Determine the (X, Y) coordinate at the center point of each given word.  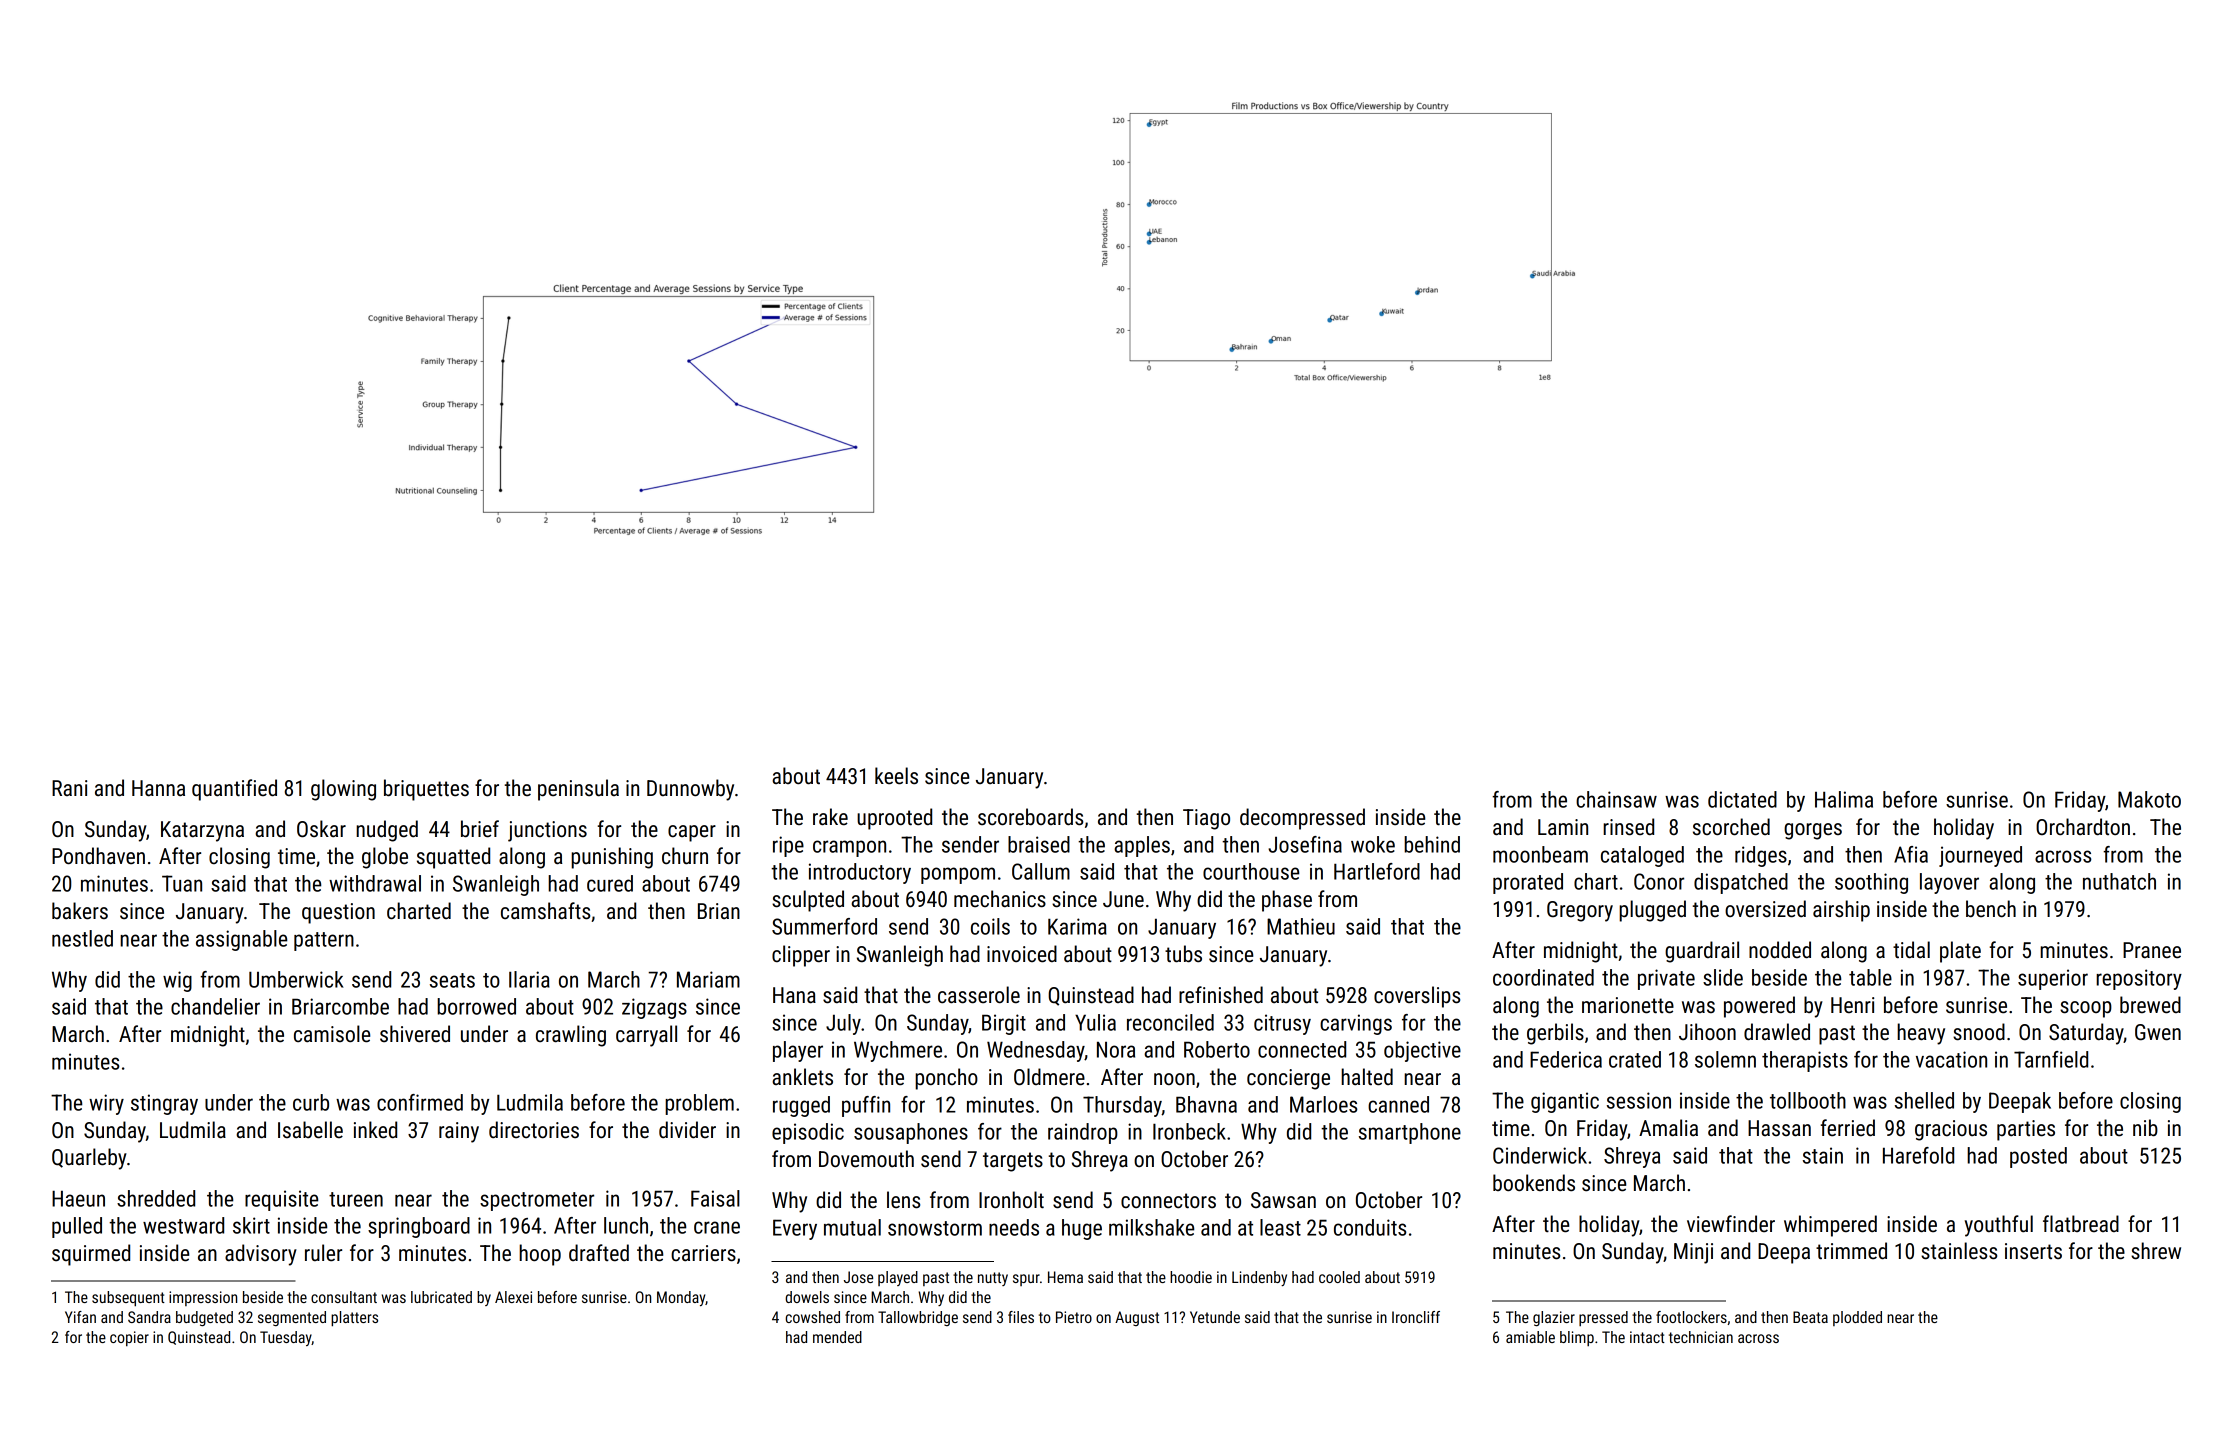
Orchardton (2083, 827)
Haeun (78, 1198)
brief (480, 829)
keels (896, 776)
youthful (1999, 1226)
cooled (1339, 1277)
